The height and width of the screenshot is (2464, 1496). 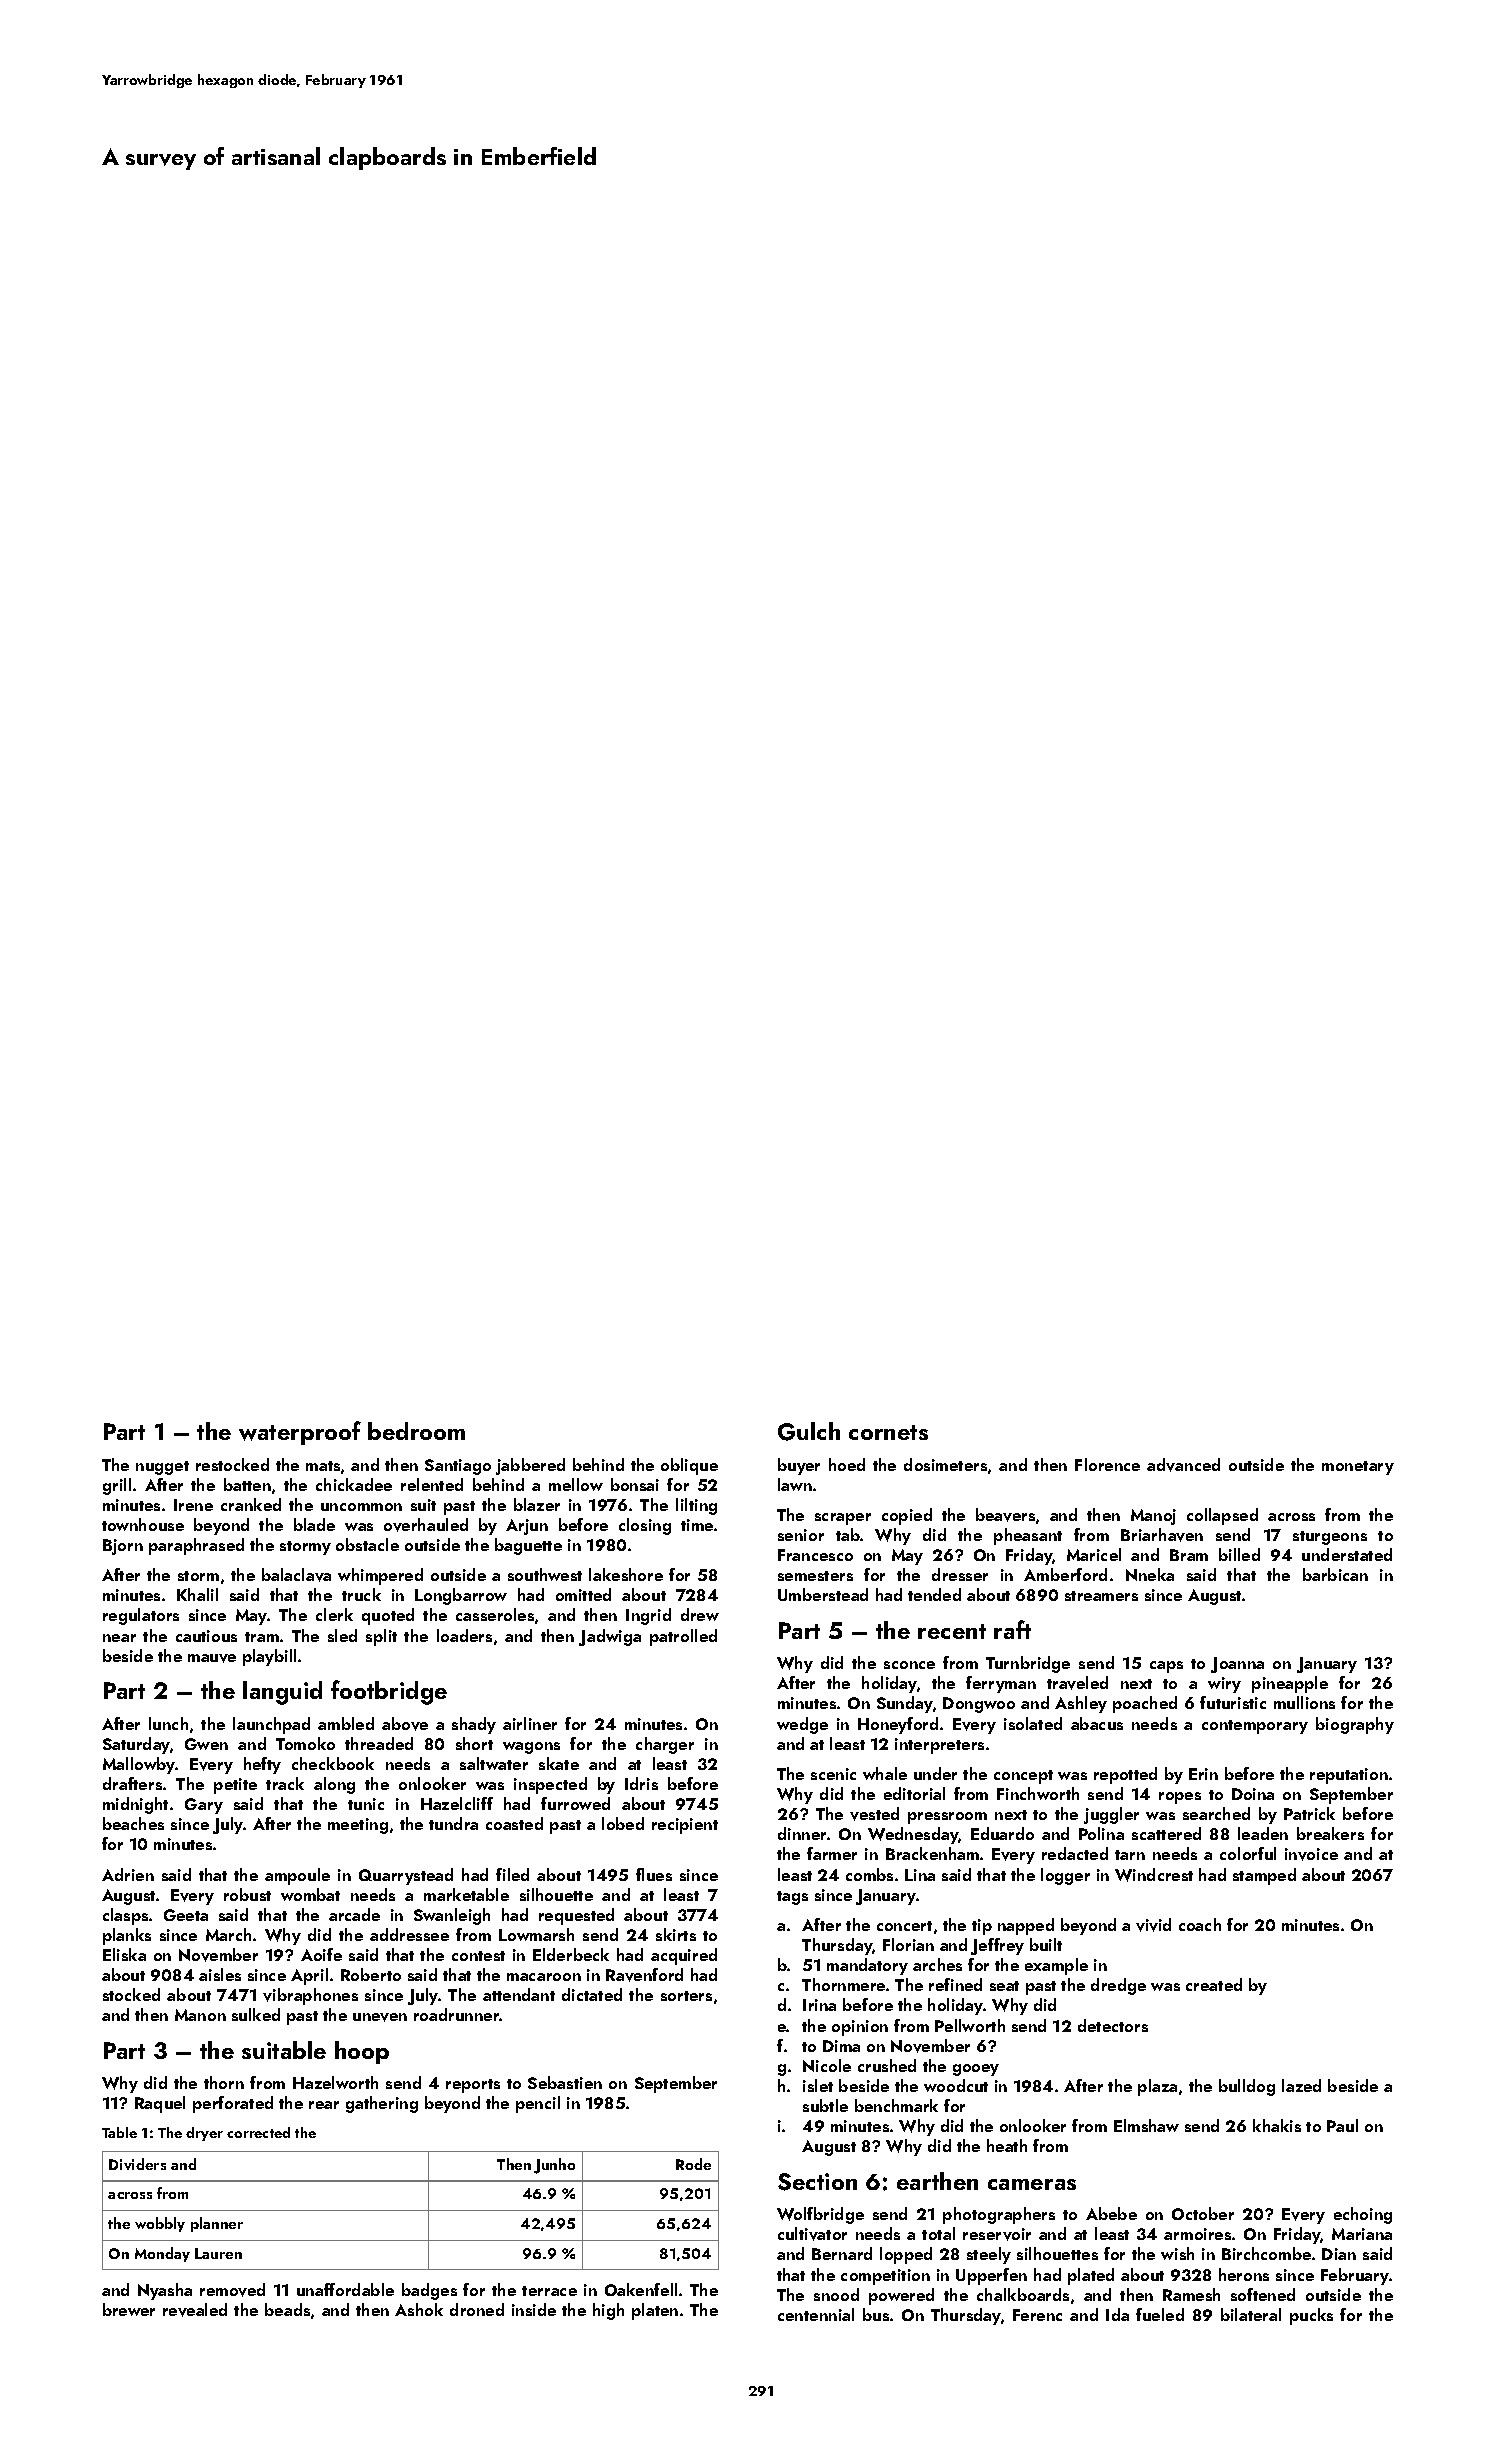 What do you see at coordinates (300, 1433) in the screenshot?
I see `waterproof` at bounding box center [300, 1433].
